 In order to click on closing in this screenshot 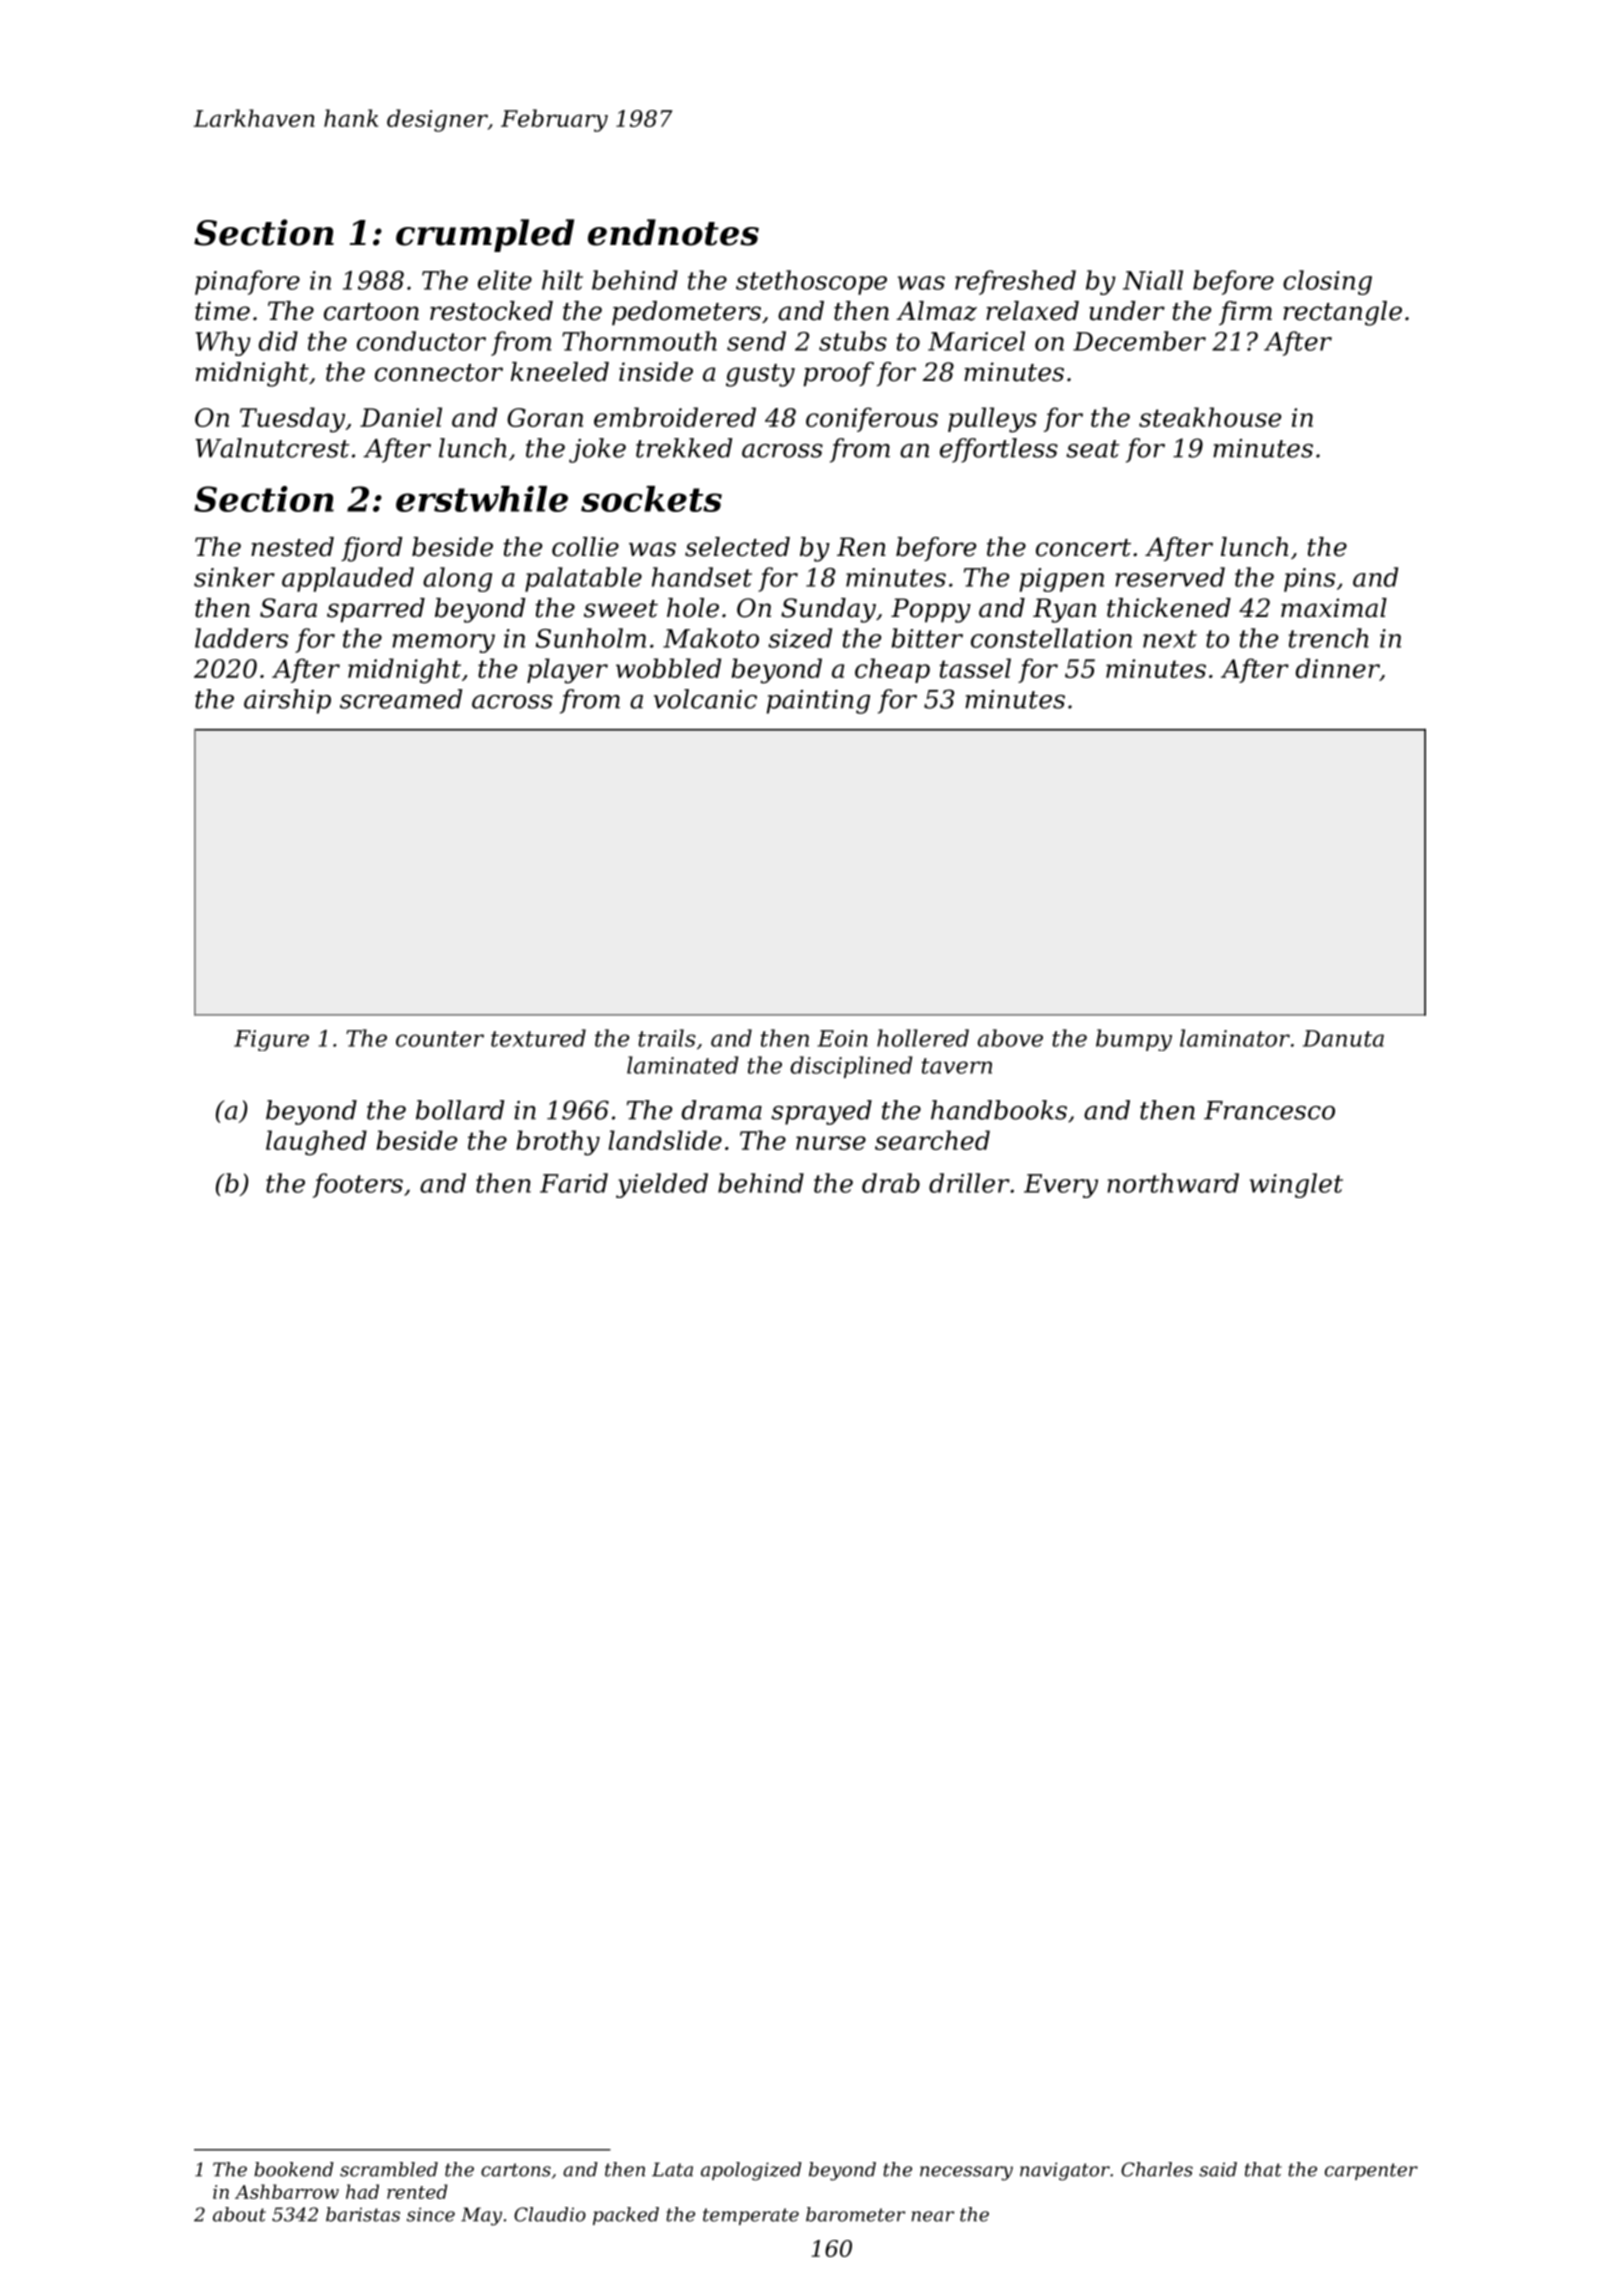, I will do `click(1327, 282)`.
